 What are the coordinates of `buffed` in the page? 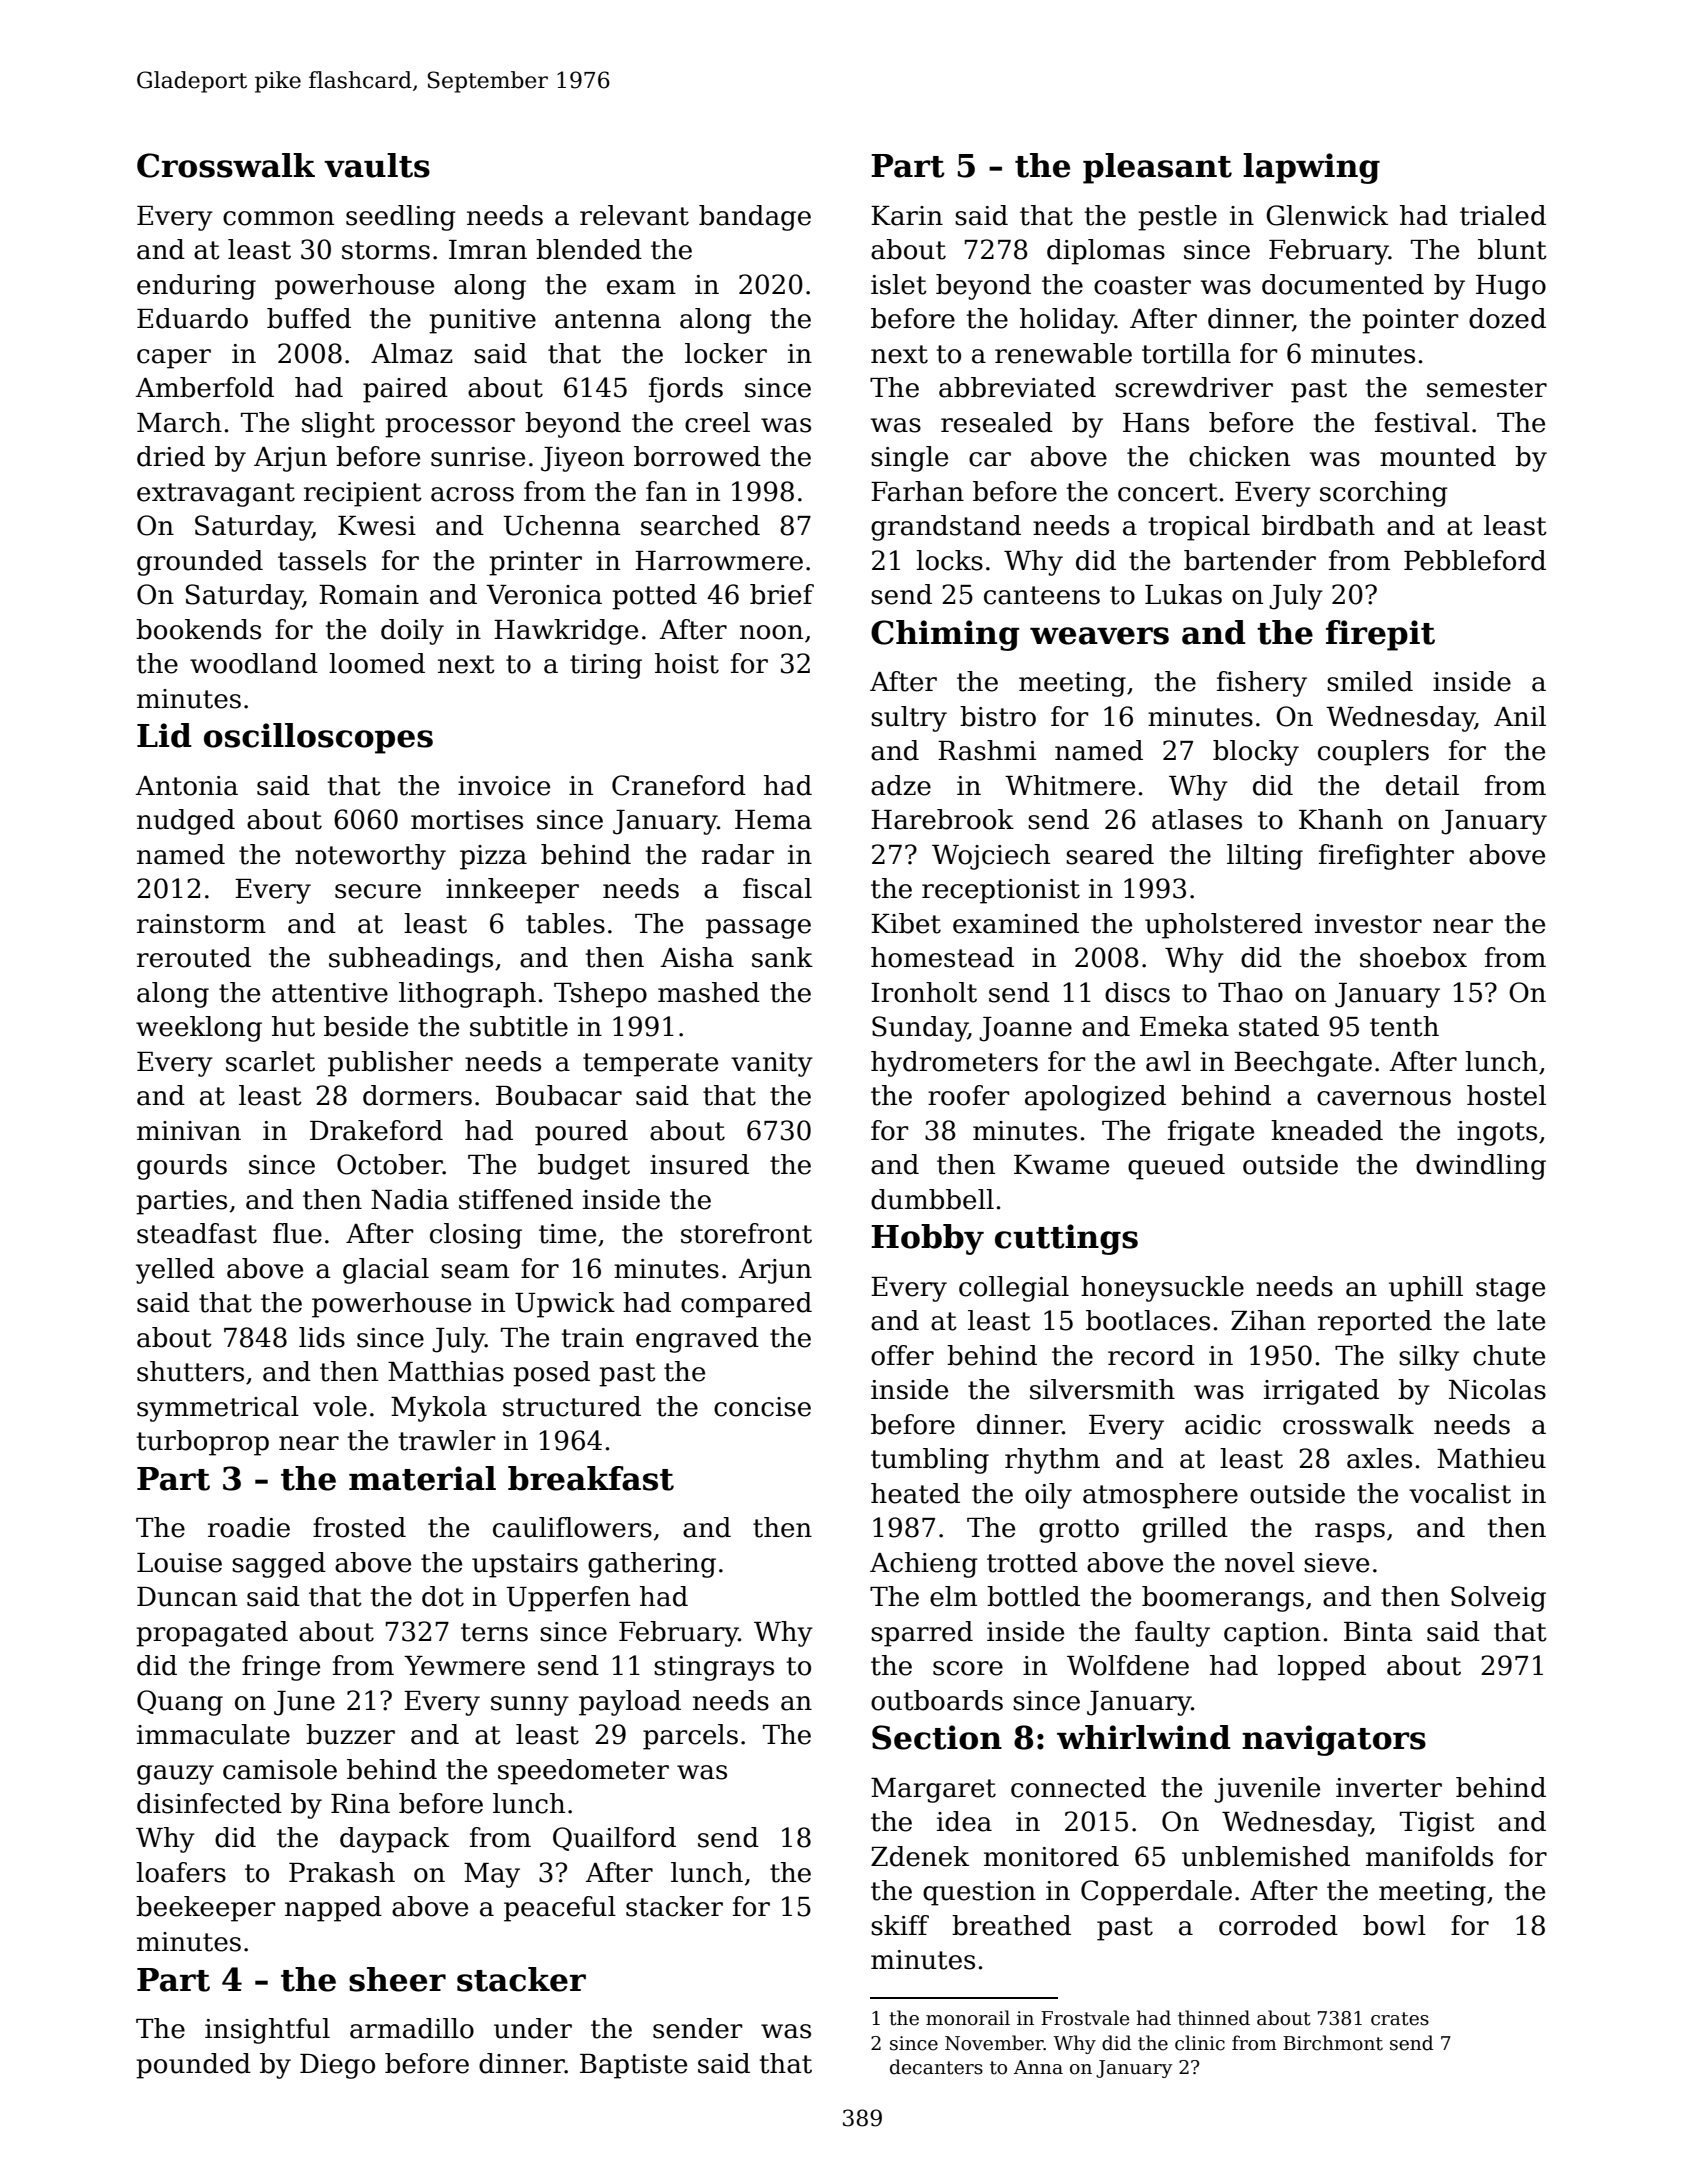 It's located at (309, 318).
